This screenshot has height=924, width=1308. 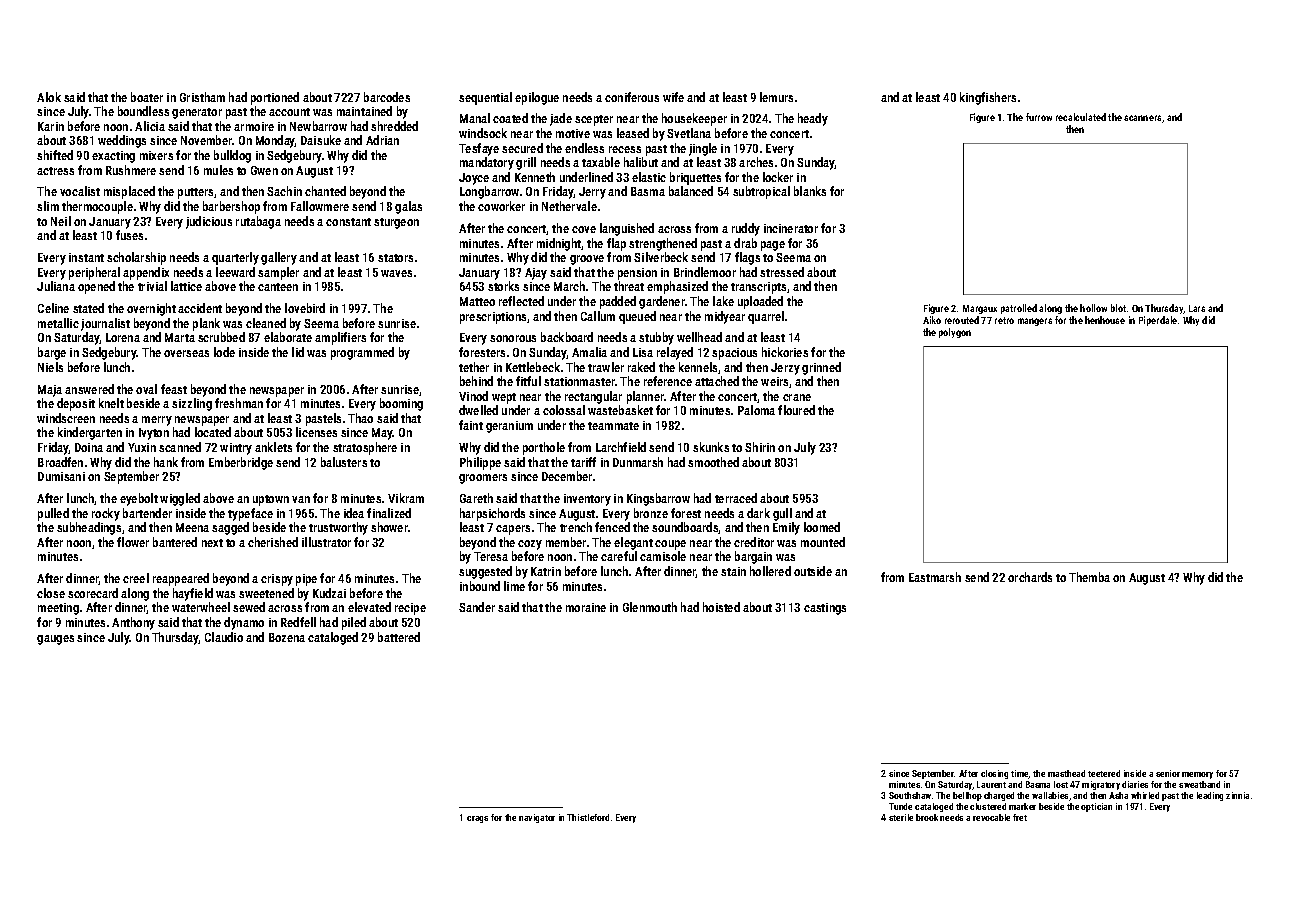 I want to click on Thistleford, so click(x=588, y=817).
